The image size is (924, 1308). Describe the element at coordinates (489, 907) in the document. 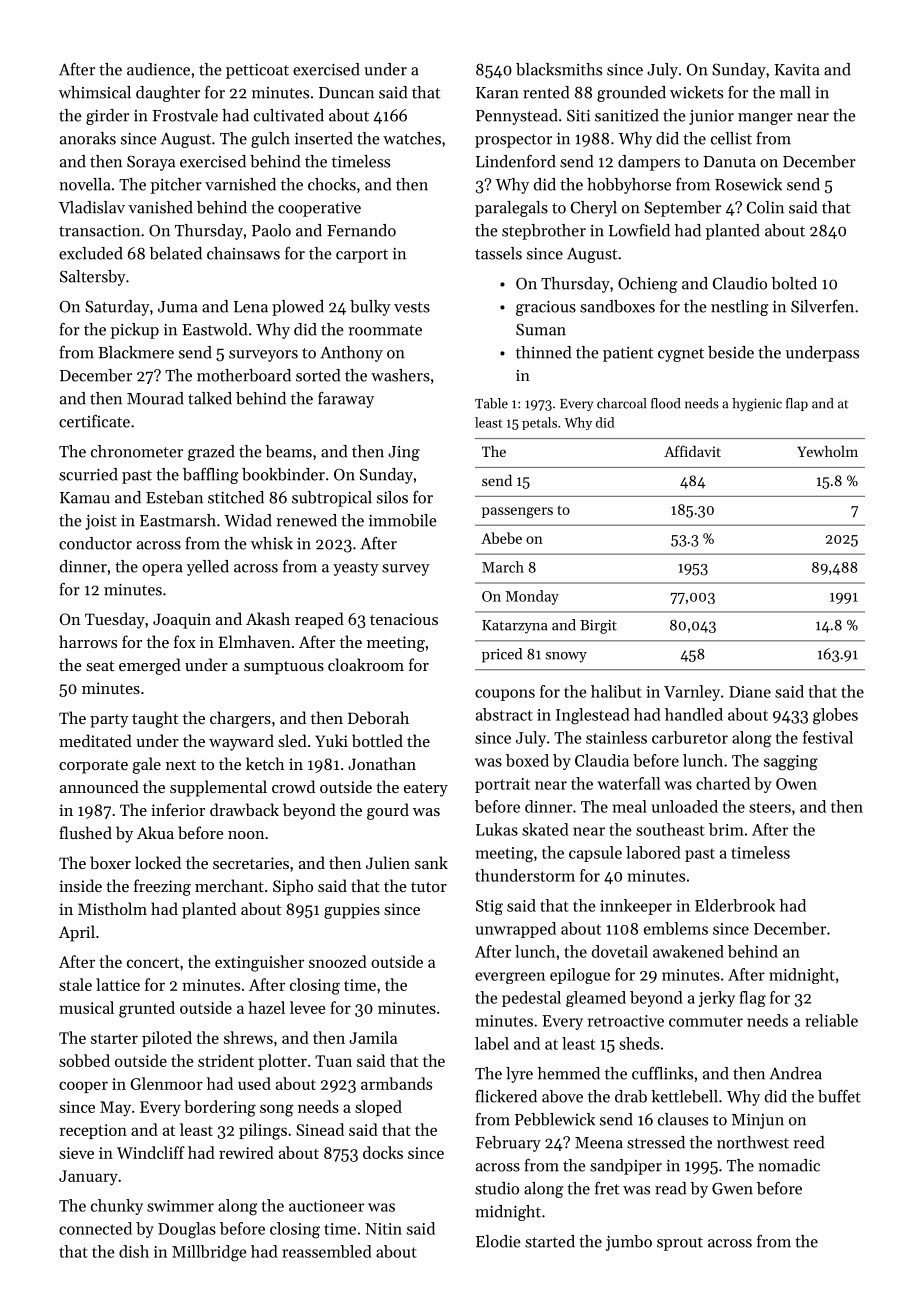

I see `Stig` at that location.
